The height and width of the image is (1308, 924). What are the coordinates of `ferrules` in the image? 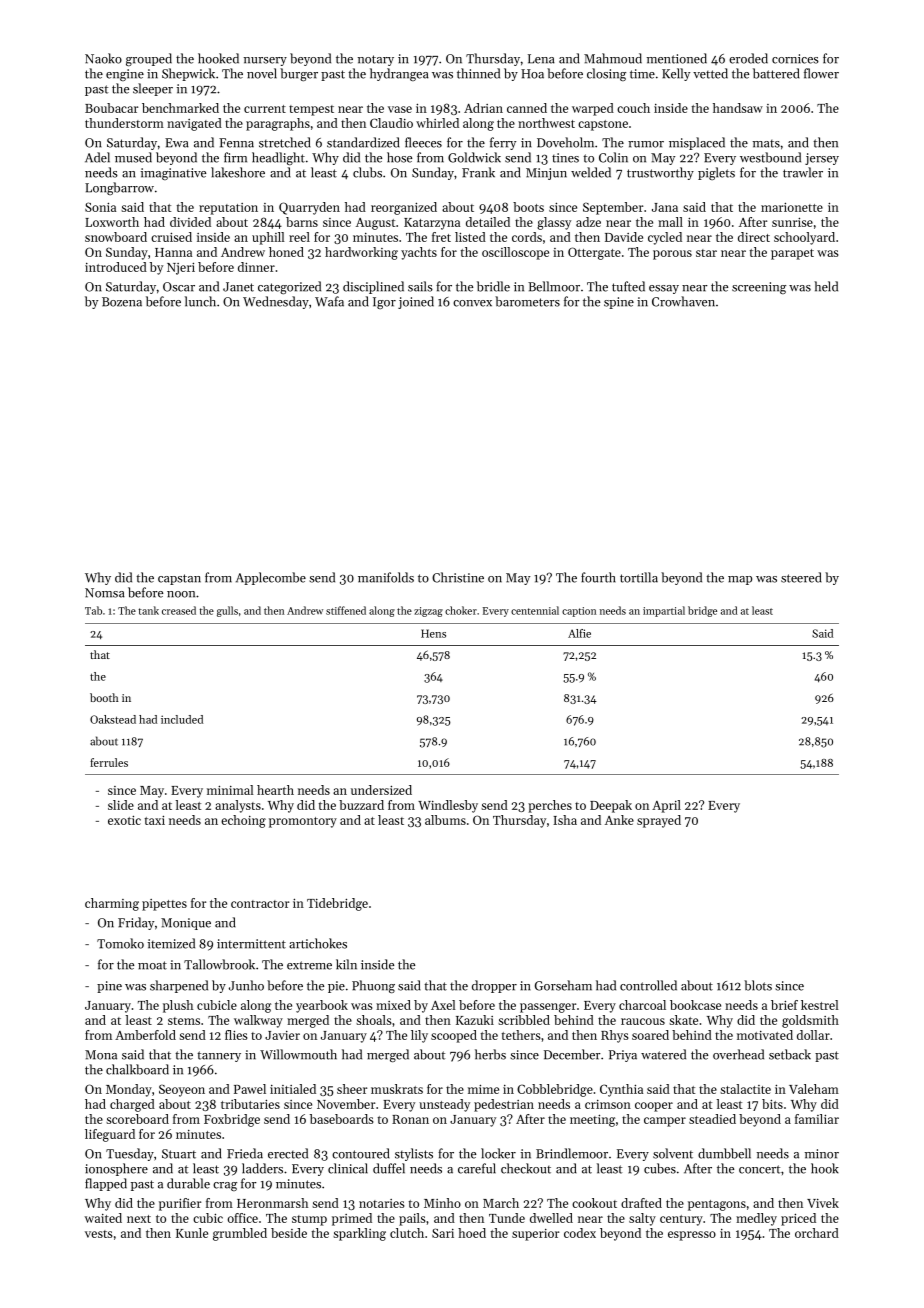 It's located at (109, 762).
